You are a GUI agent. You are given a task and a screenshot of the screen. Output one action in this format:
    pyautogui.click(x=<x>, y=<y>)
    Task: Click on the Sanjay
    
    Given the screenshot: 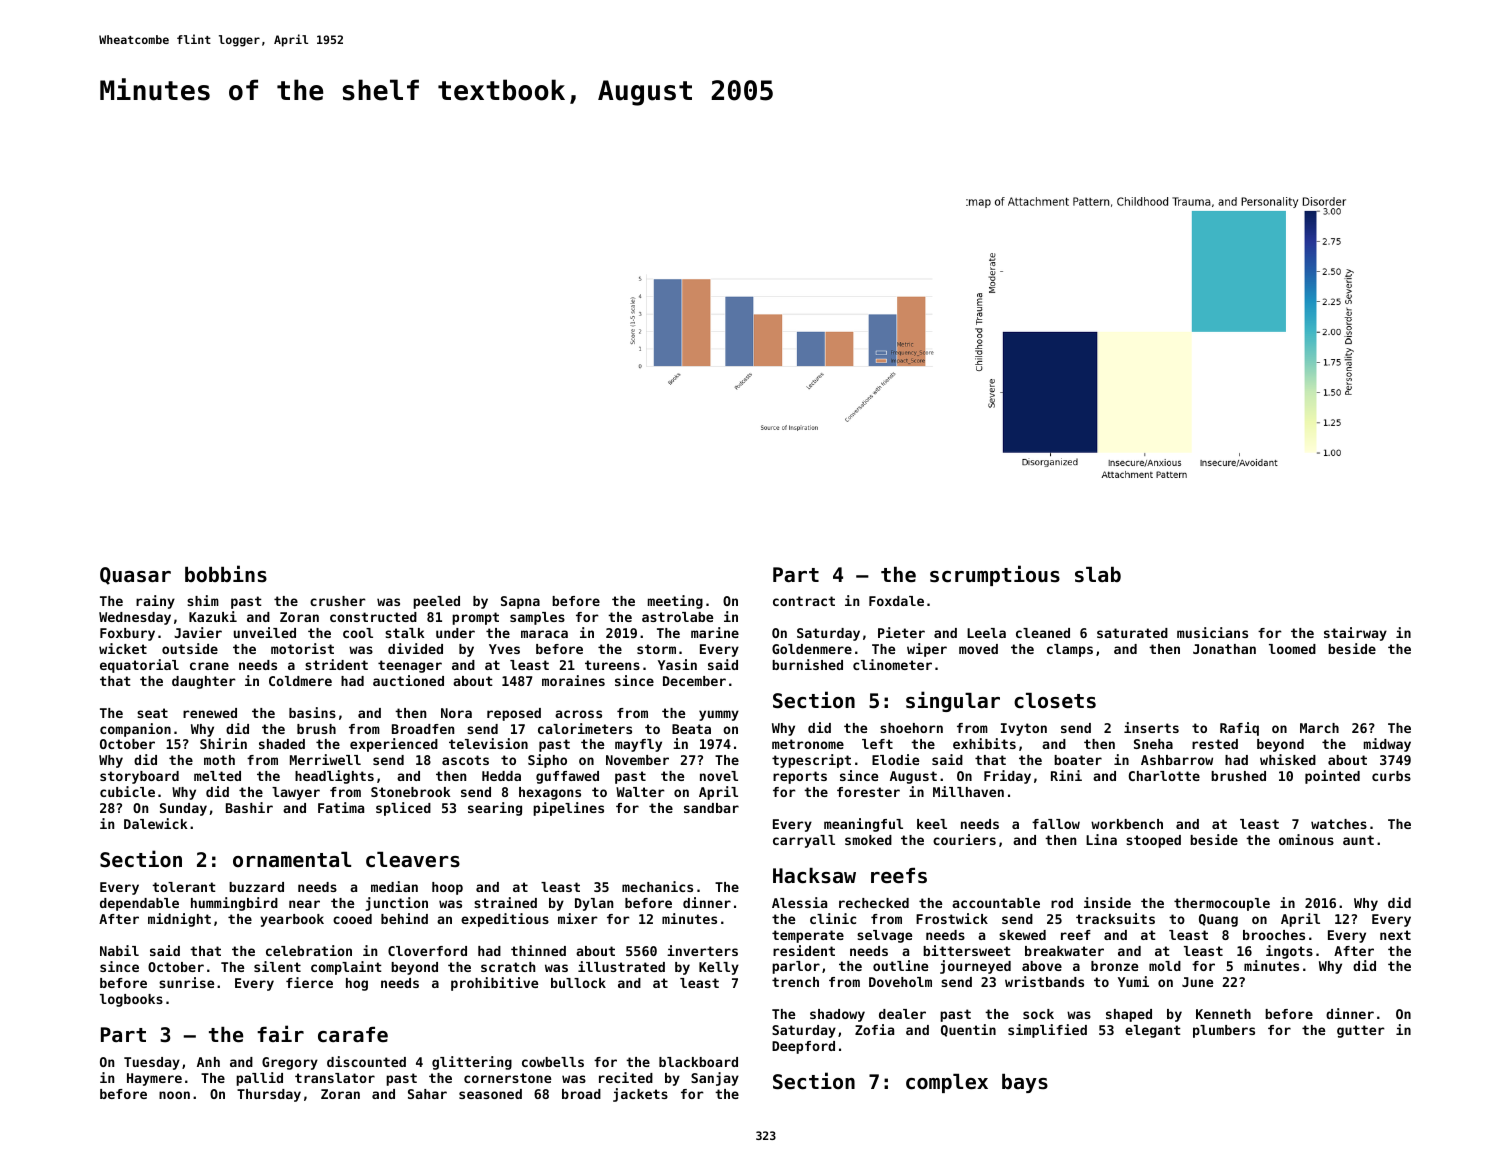 What is the action you would take?
    pyautogui.click(x=715, y=1079)
